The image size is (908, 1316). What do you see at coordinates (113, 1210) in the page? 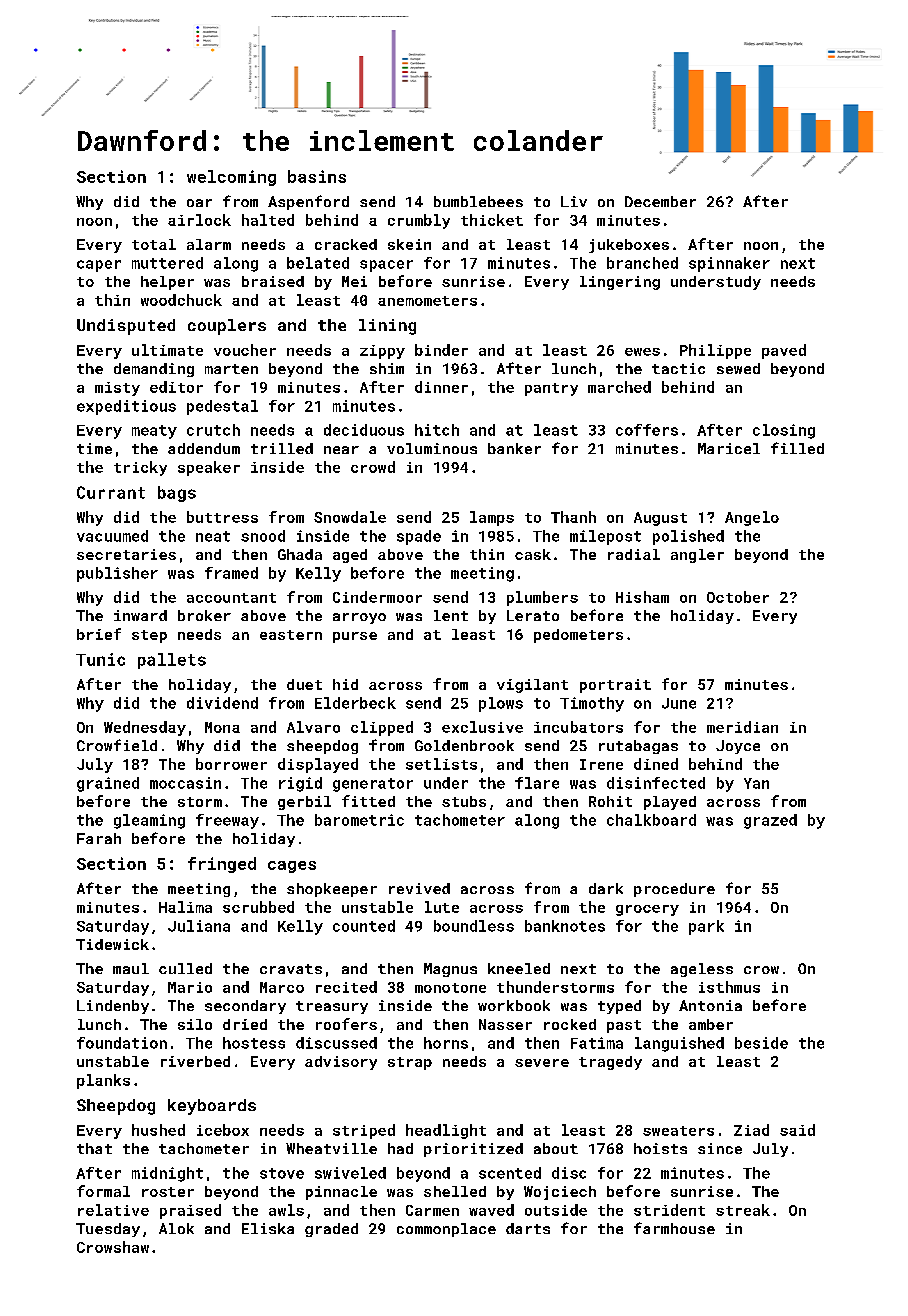
I see `relative` at bounding box center [113, 1210].
